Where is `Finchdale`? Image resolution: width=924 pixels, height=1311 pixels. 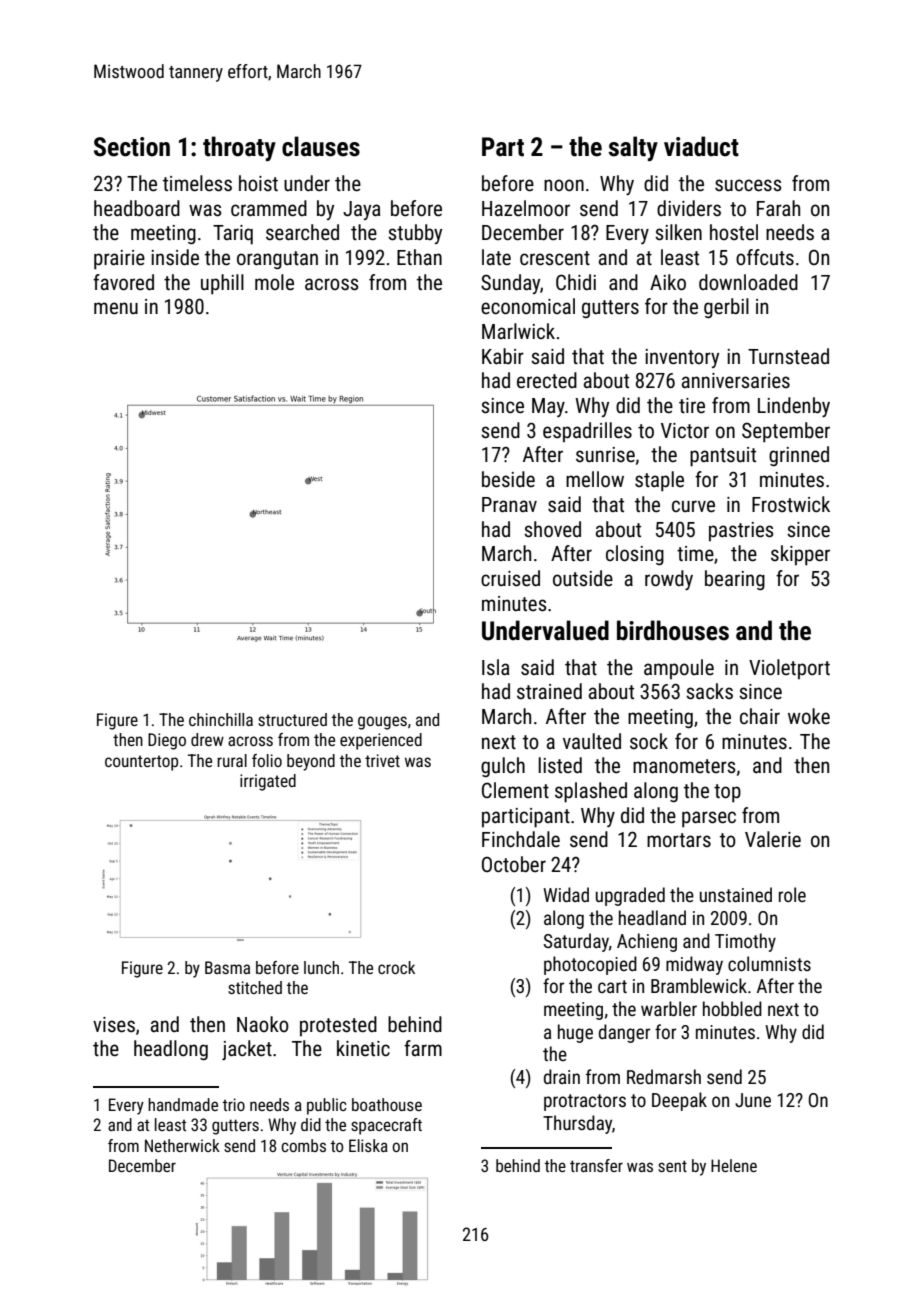 Finchdale is located at coordinates (521, 839).
